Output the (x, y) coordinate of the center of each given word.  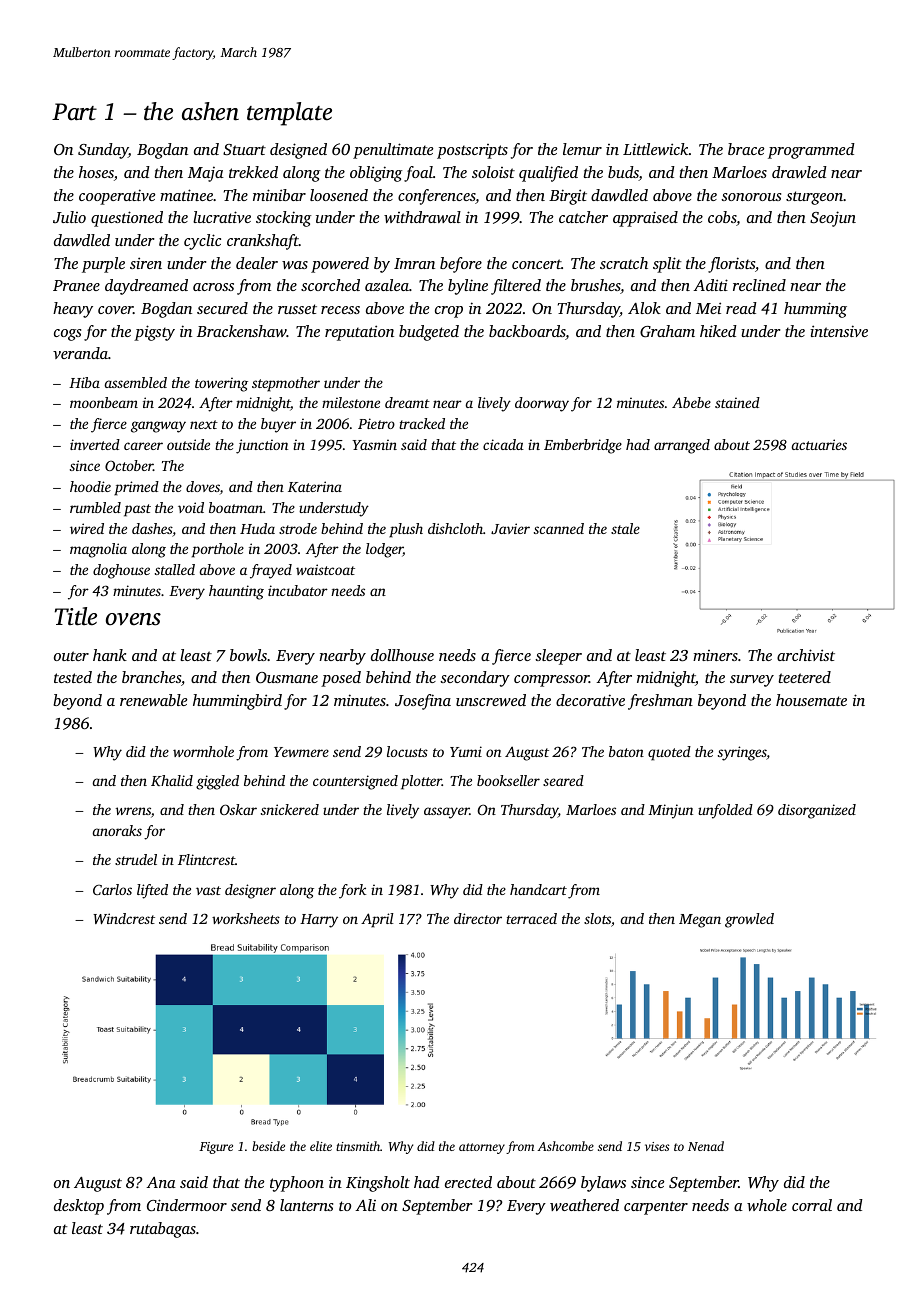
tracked (422, 423)
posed (341, 679)
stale (625, 528)
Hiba (84, 382)
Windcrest (124, 918)
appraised (645, 219)
